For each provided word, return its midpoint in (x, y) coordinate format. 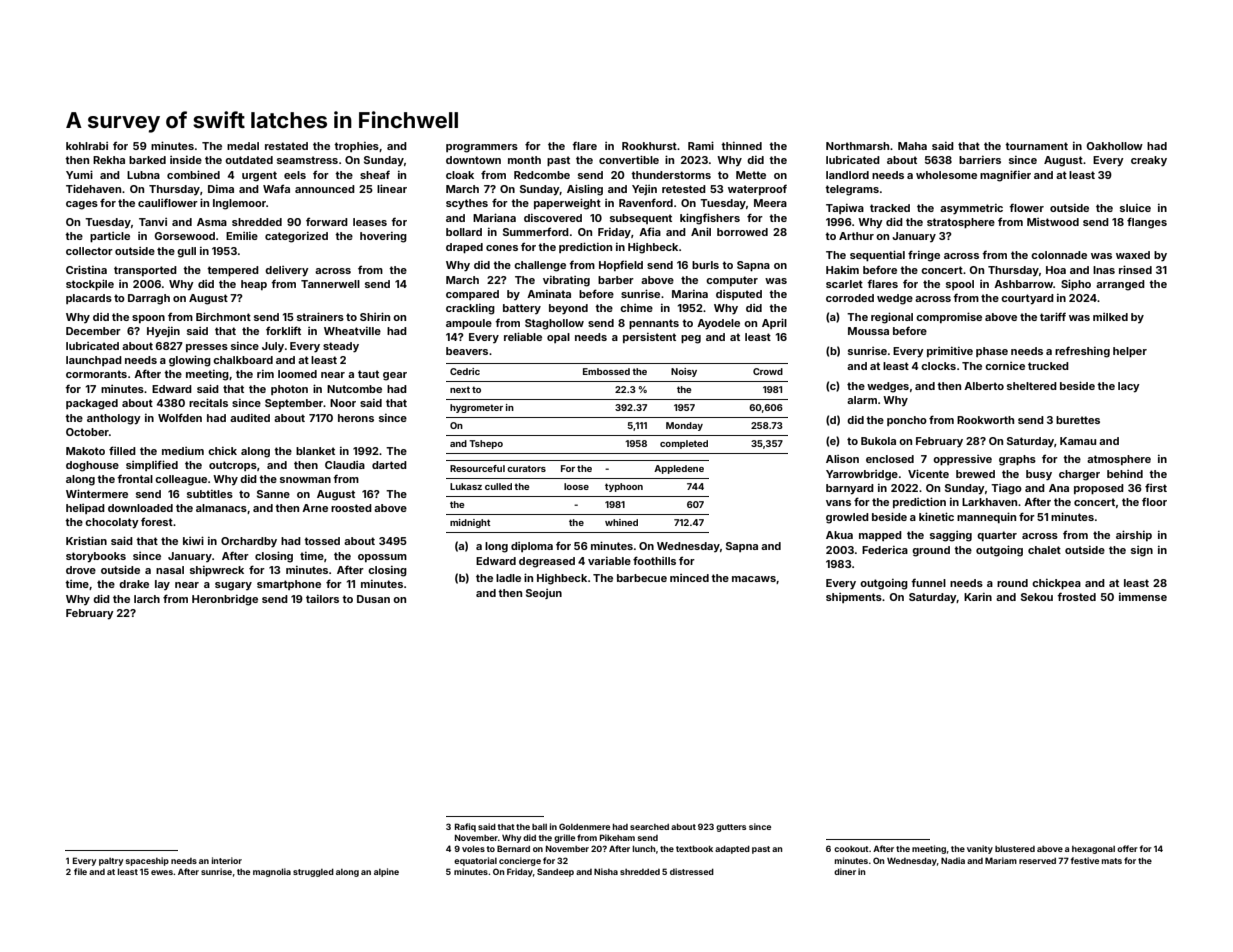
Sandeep (555, 872)
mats (1112, 861)
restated (286, 146)
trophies (356, 147)
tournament (1036, 146)
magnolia (272, 872)
